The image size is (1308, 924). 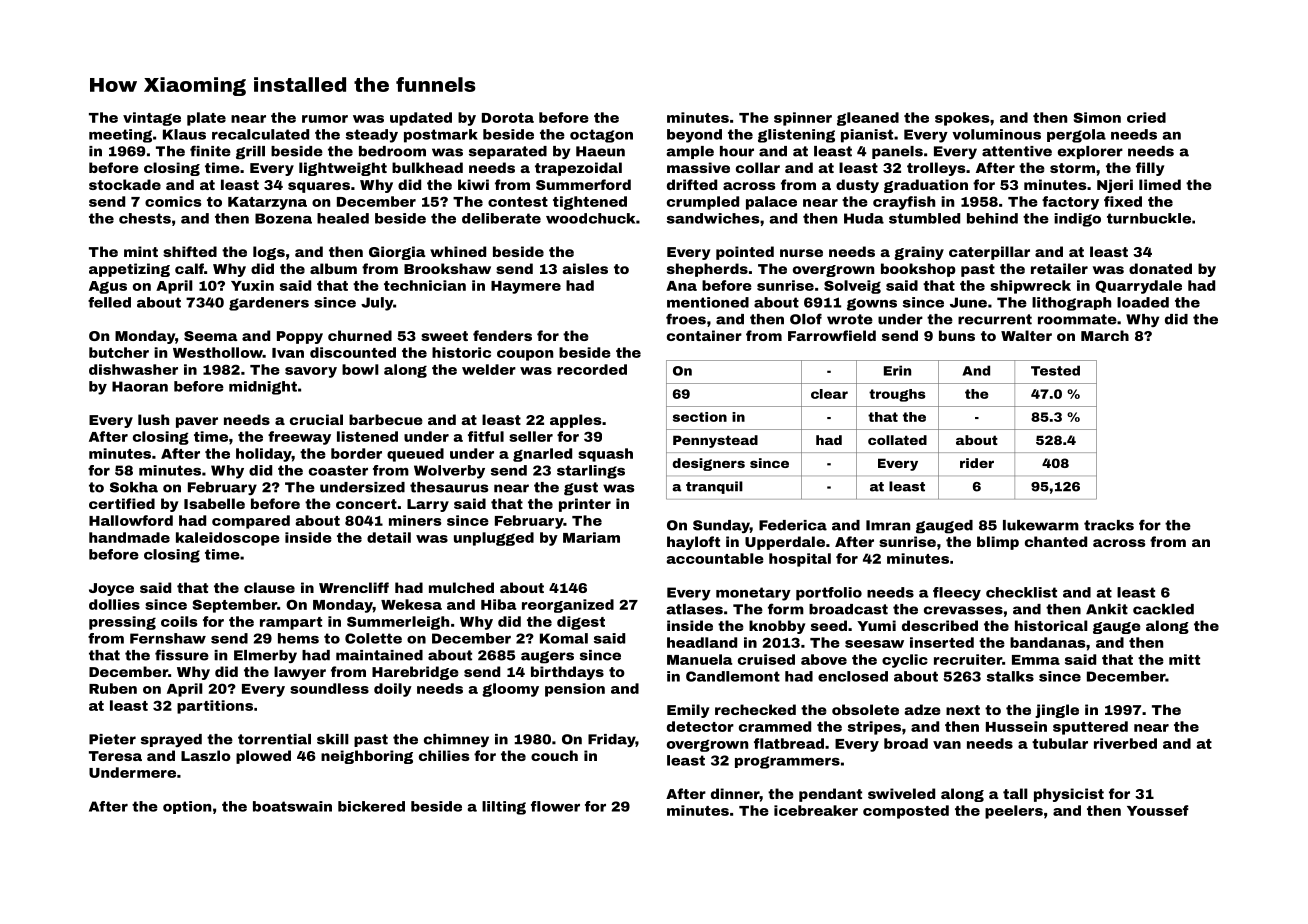 What do you see at coordinates (1109, 525) in the document?
I see `tracks` at bounding box center [1109, 525].
